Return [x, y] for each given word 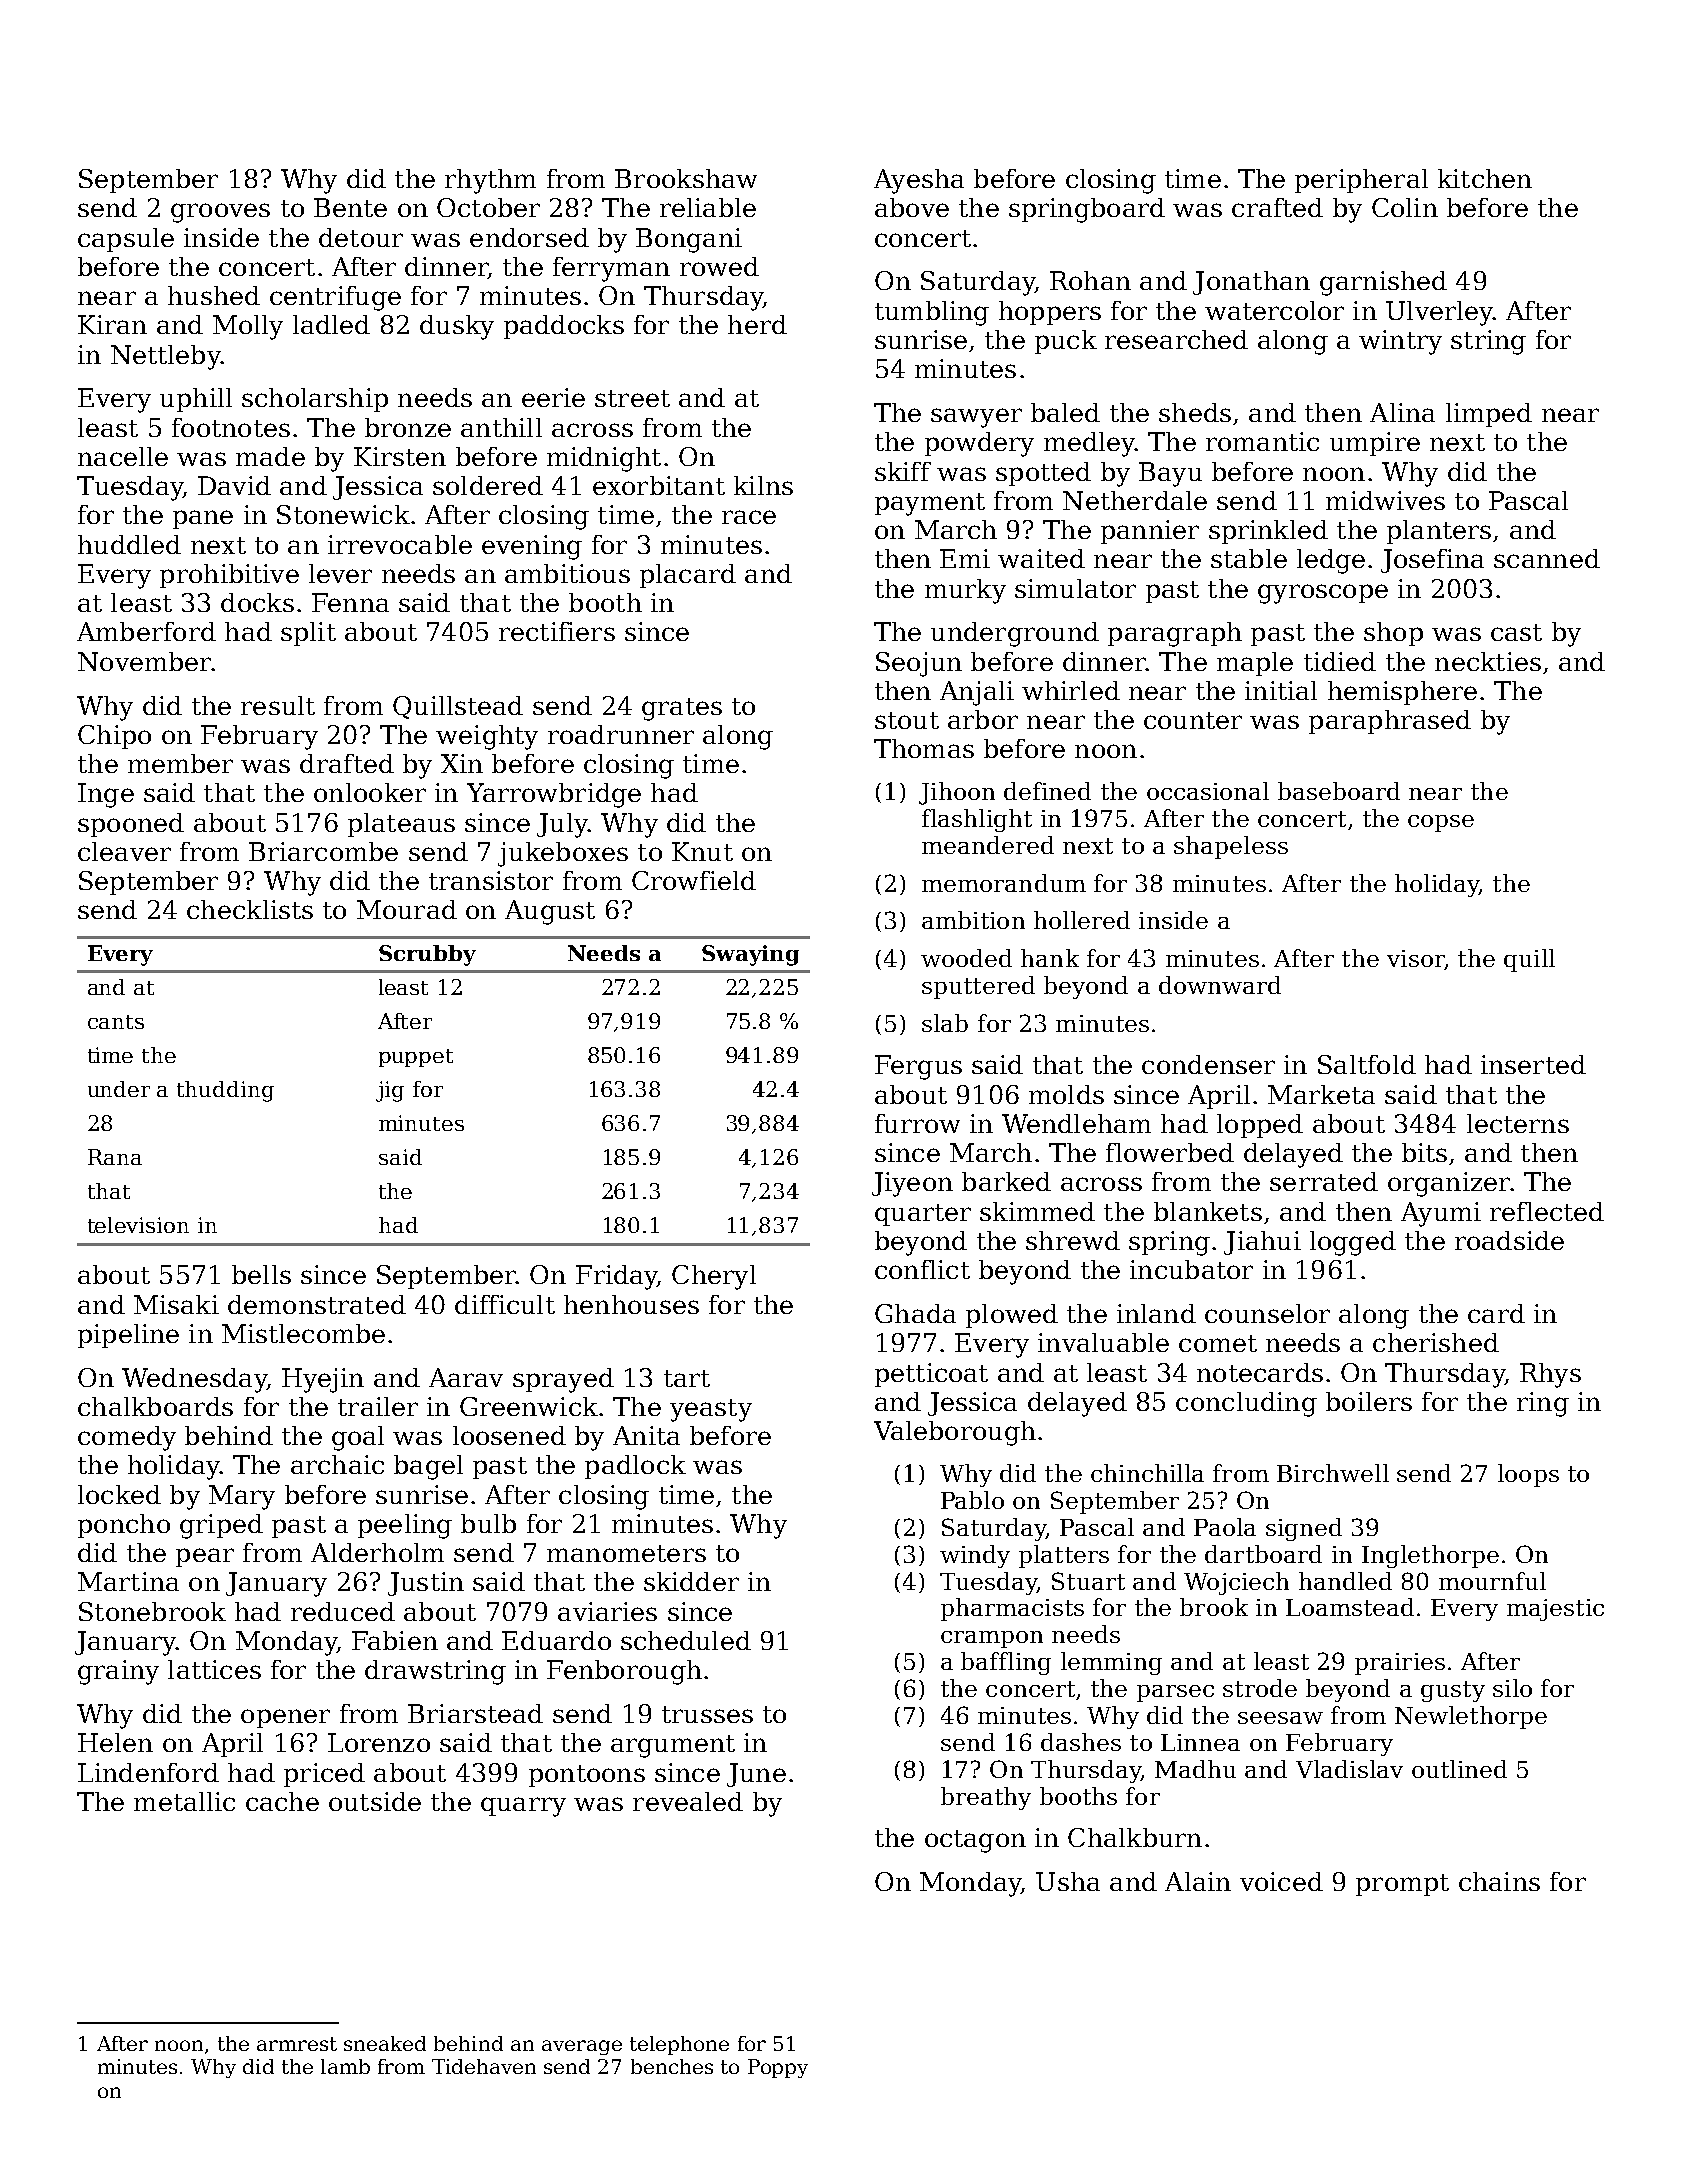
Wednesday [194, 1380]
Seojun [919, 664]
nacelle [123, 456]
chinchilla [1147, 1473]
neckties [1488, 661]
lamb [345, 2066]
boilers [1369, 1401]
